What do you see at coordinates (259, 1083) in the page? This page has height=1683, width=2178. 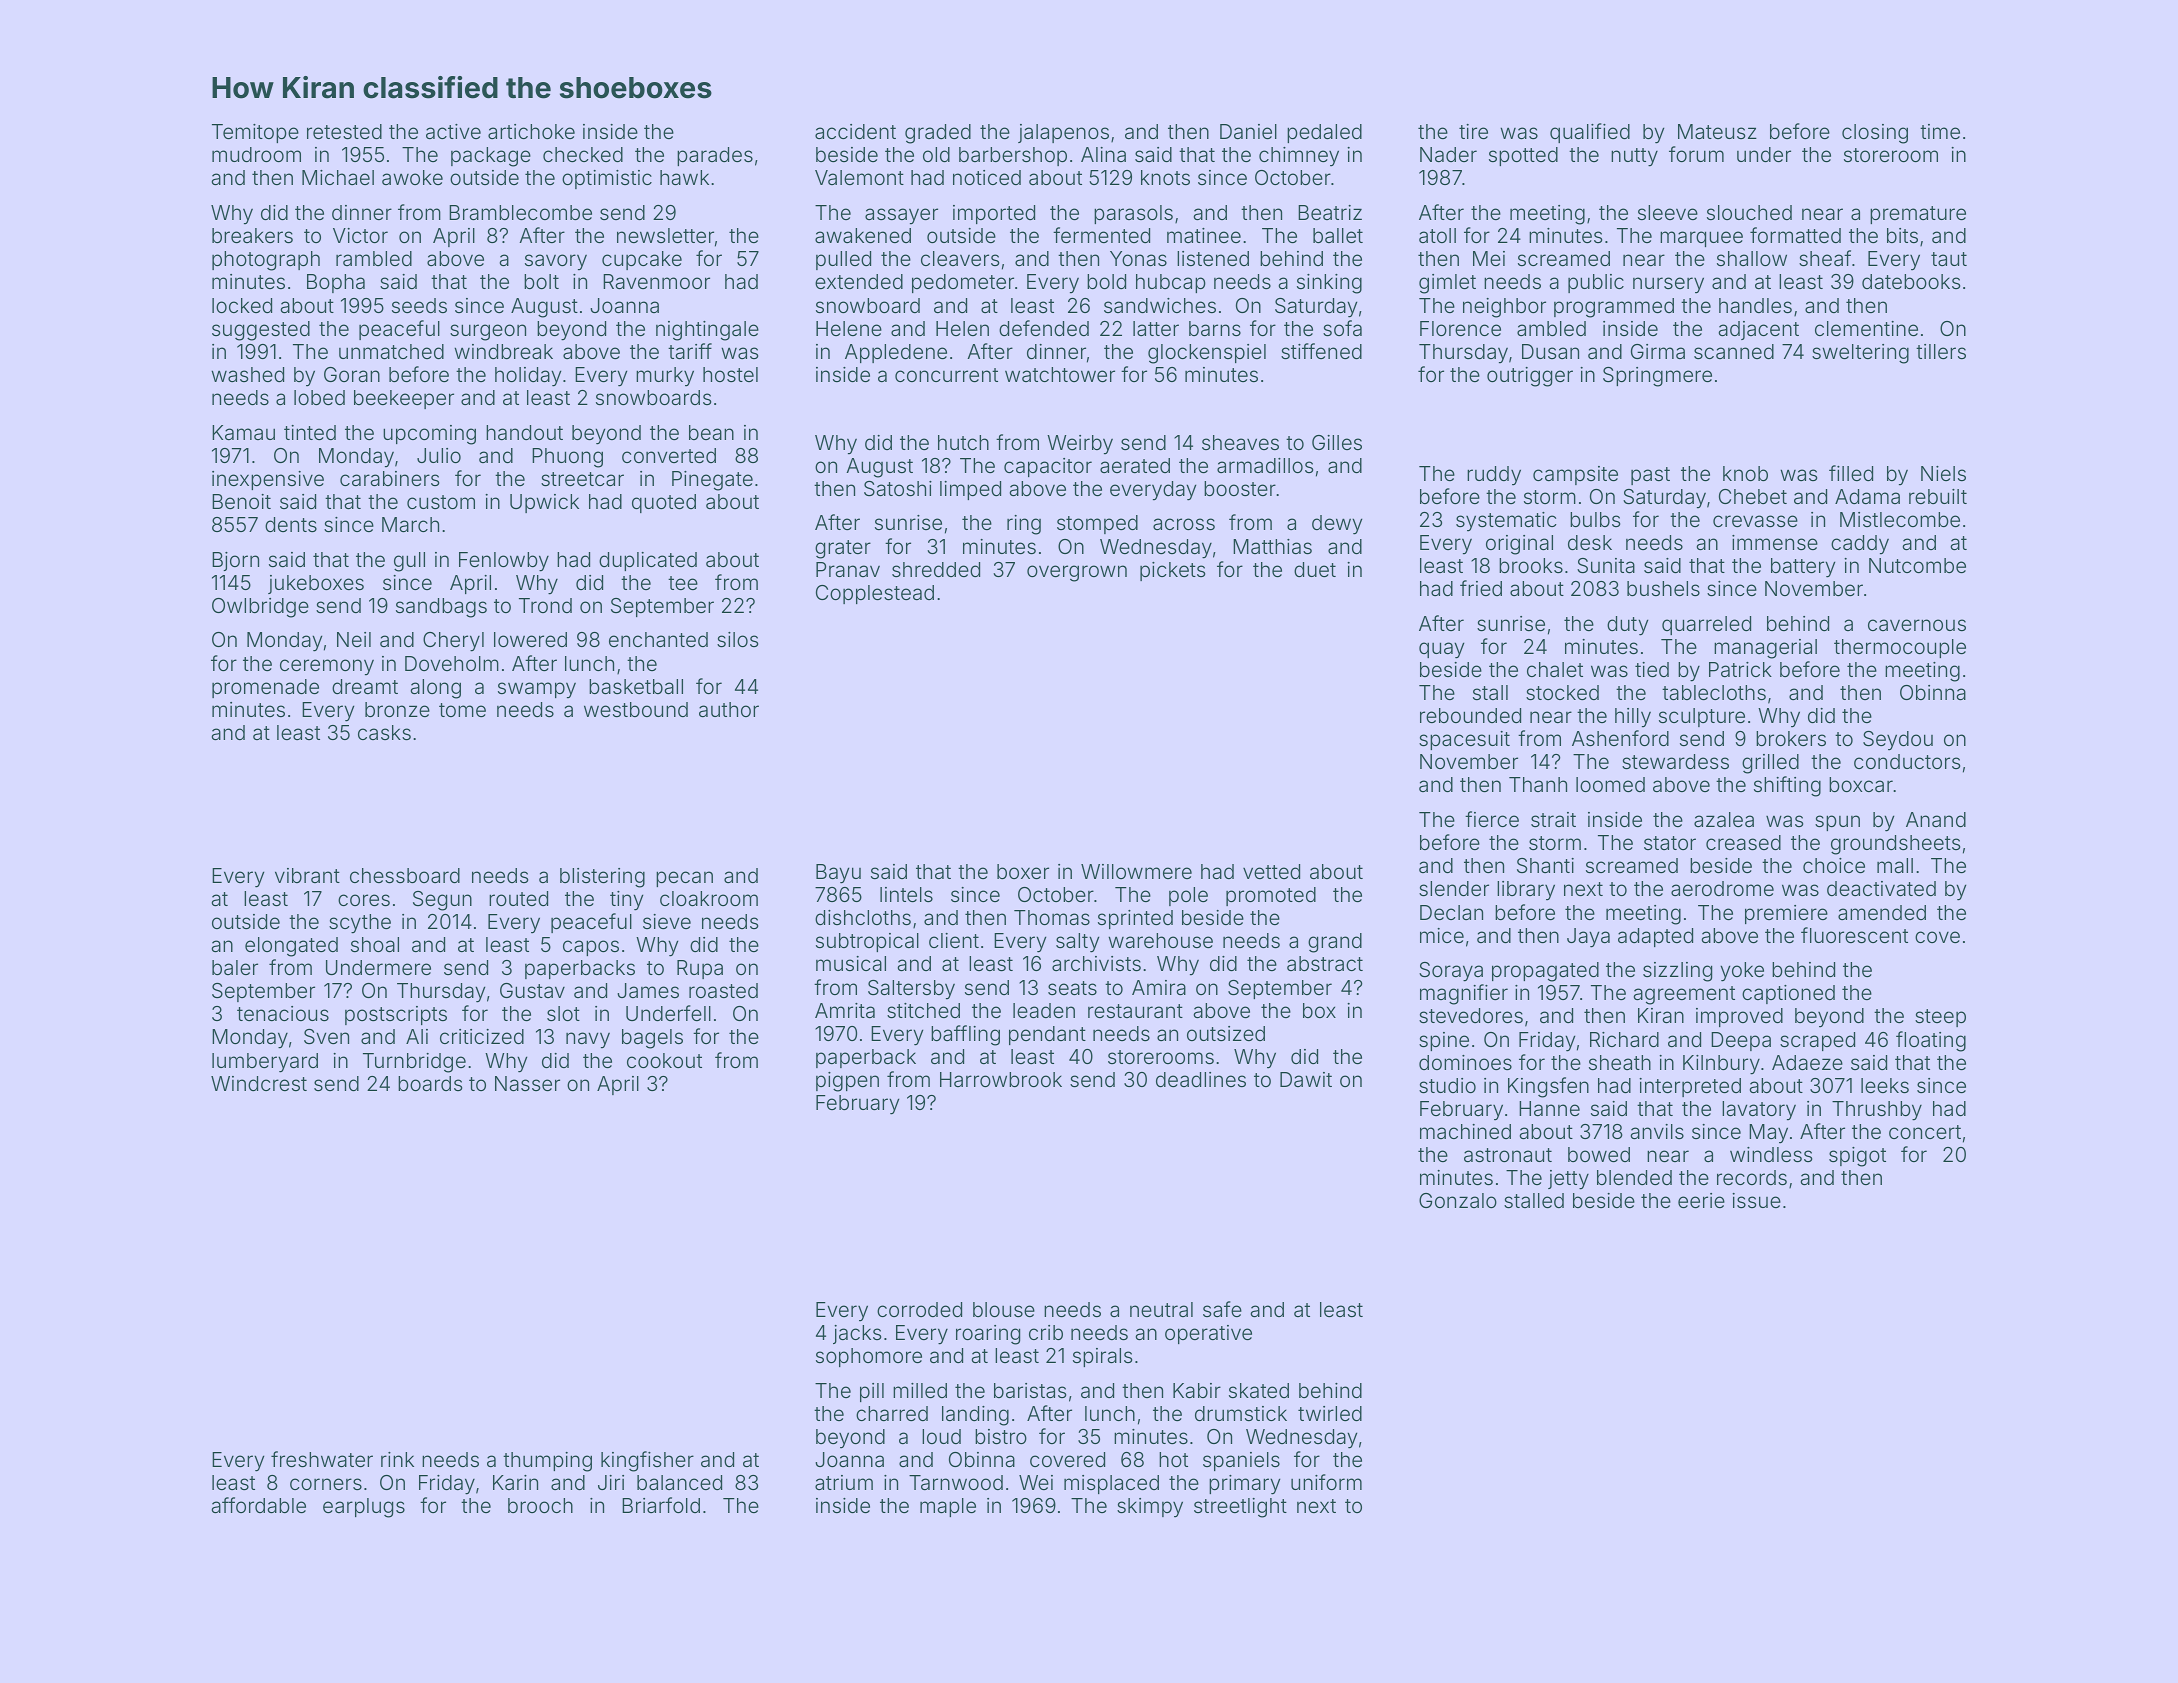 I see `Windcrest` at bounding box center [259, 1083].
